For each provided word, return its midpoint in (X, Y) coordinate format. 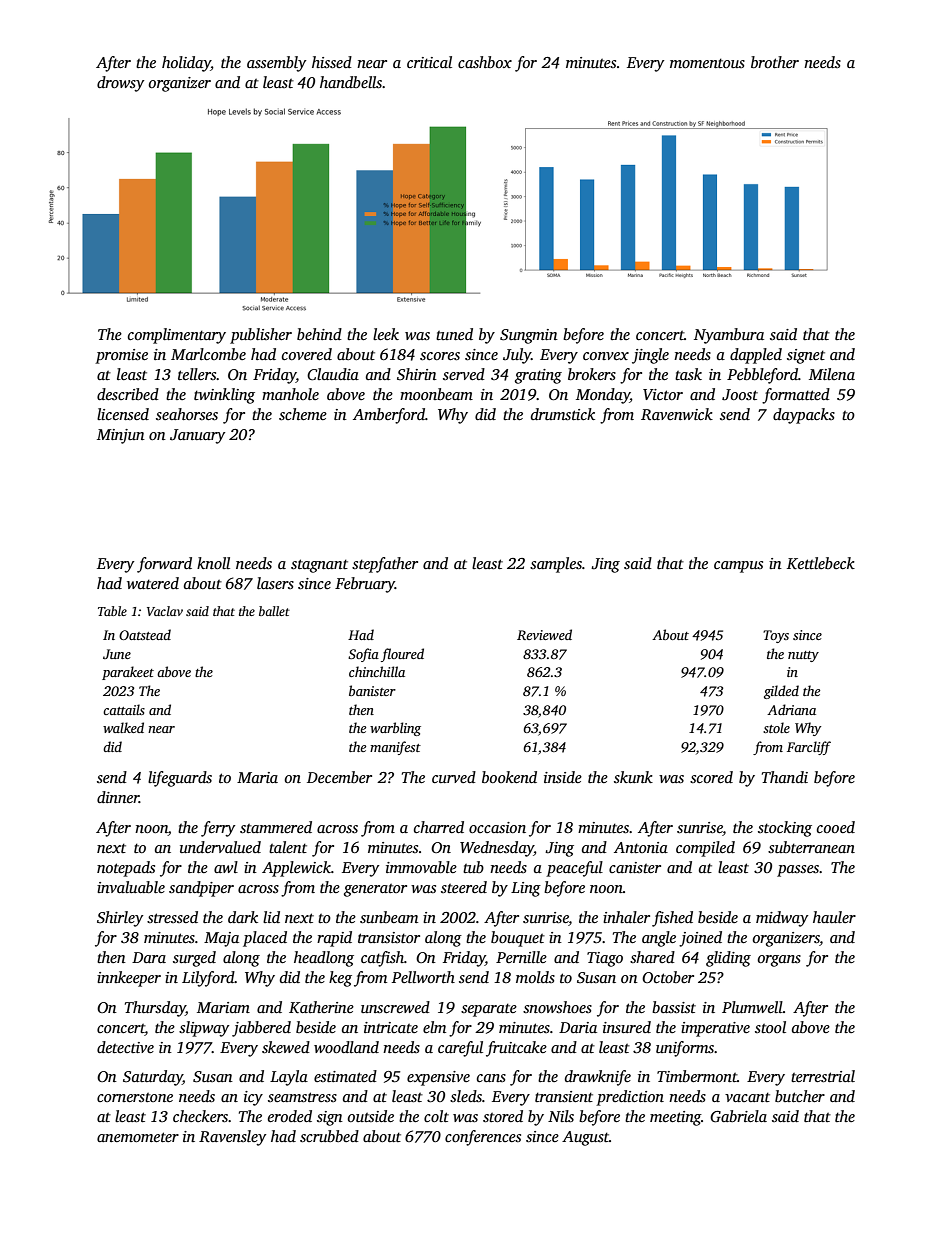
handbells (351, 82)
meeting (675, 1118)
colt (436, 1116)
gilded (781, 692)
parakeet (128, 673)
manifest (395, 748)
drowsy (120, 84)
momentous (707, 63)
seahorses (187, 414)
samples (556, 565)
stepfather (385, 565)
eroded (290, 1116)
